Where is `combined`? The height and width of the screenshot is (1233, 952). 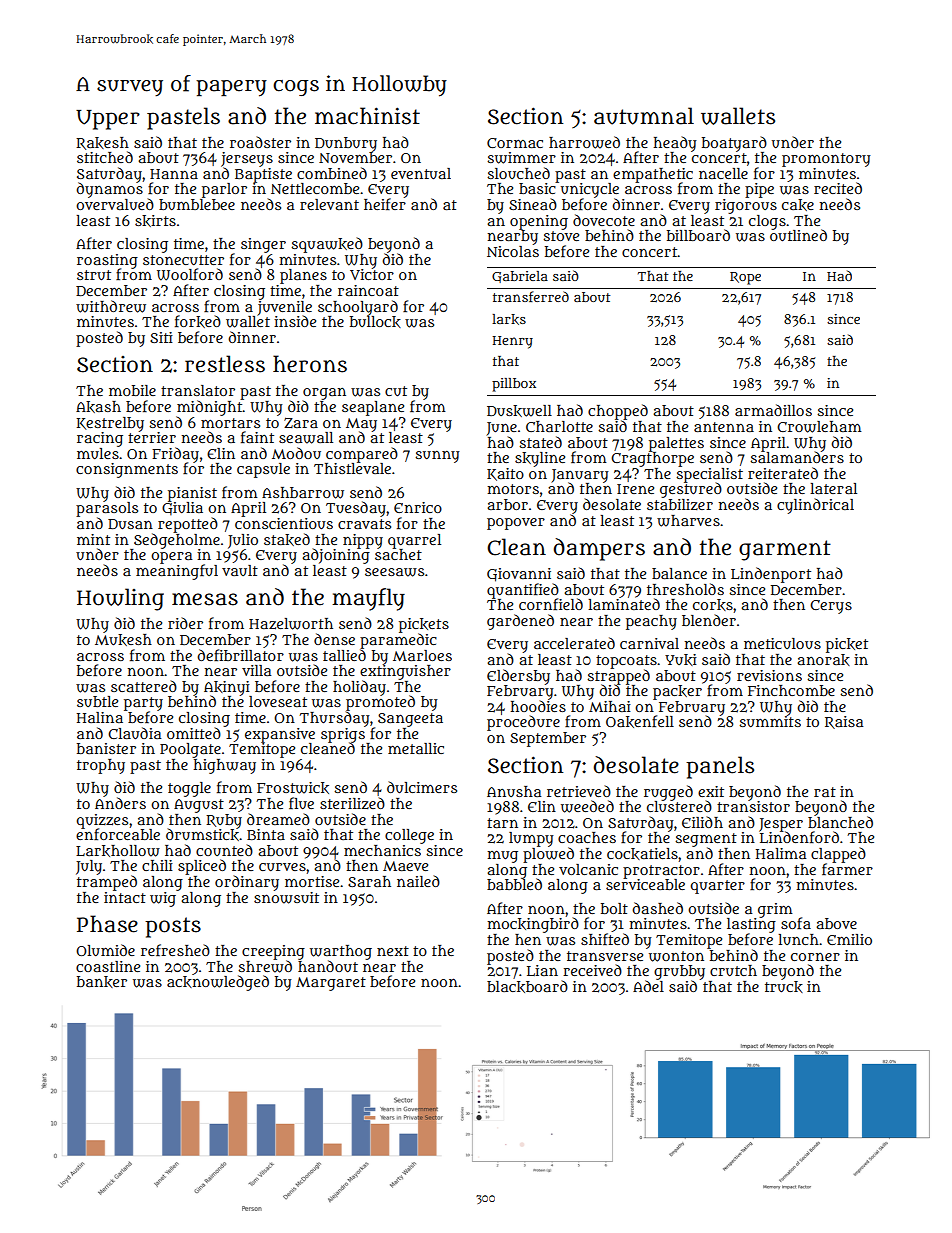 combined is located at coordinates (332, 173).
